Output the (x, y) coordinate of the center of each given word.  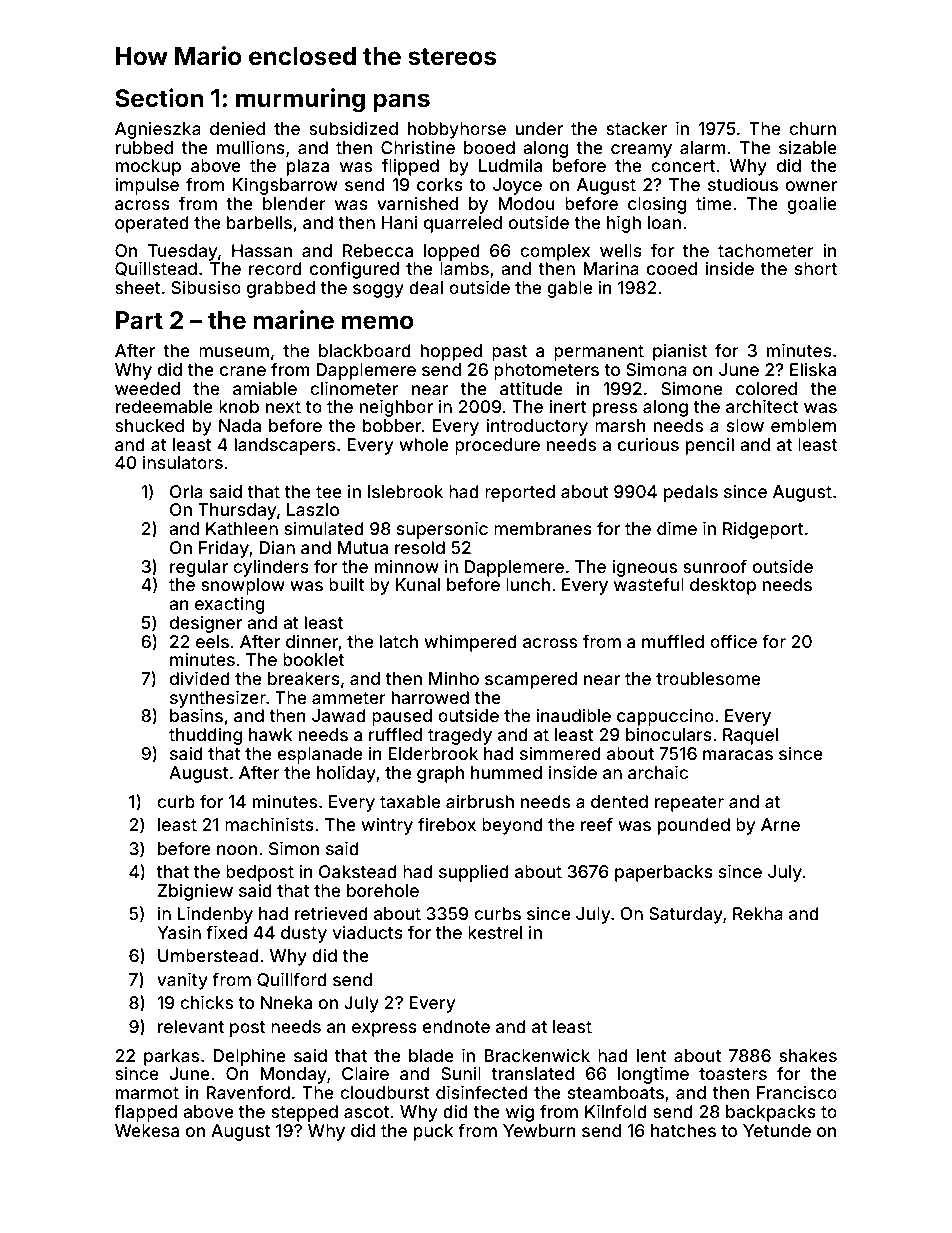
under (539, 128)
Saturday (686, 915)
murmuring (300, 100)
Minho (454, 678)
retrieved (331, 913)
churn (812, 128)
